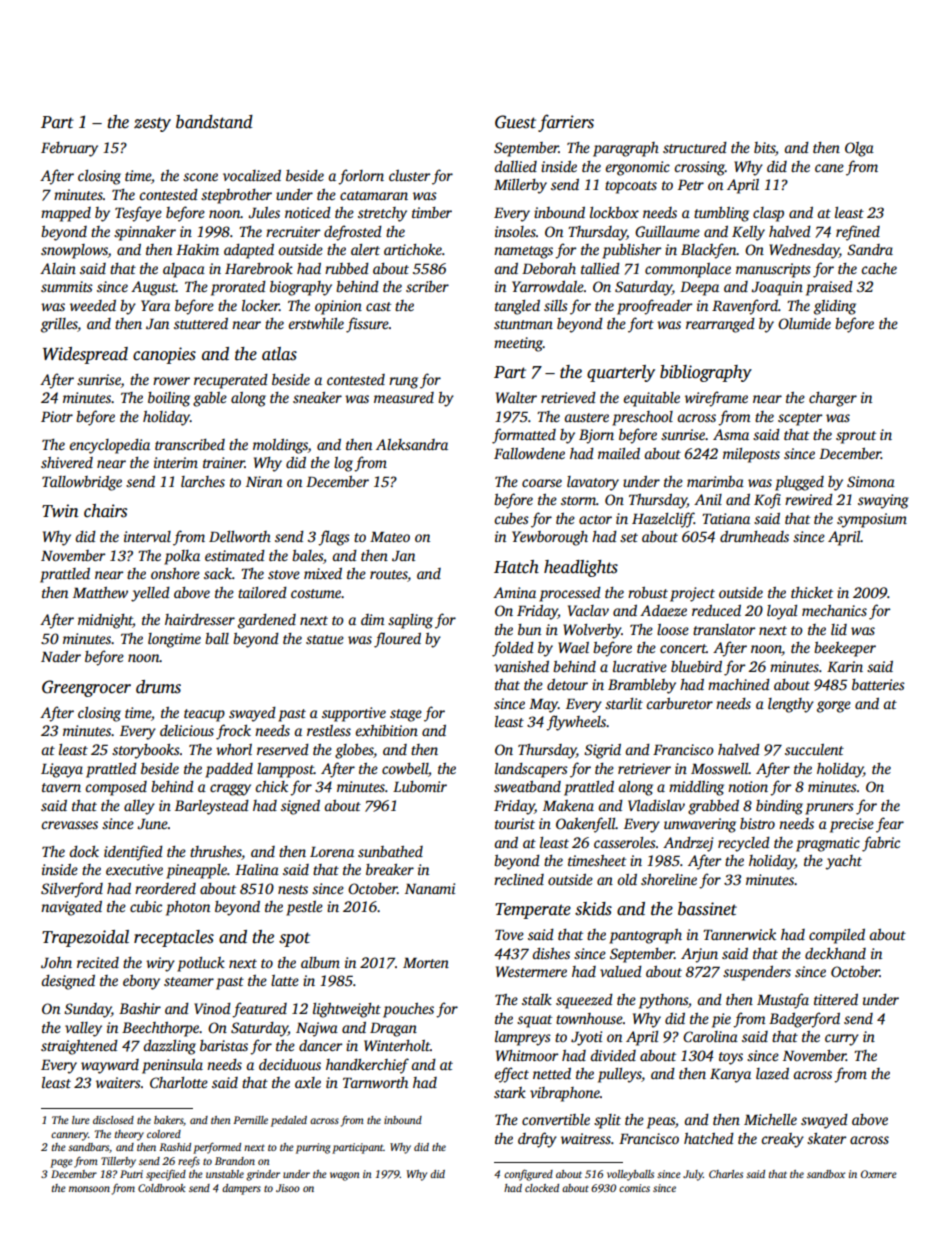 The height and width of the image is (1233, 952). I want to click on sweatband, so click(527, 786).
